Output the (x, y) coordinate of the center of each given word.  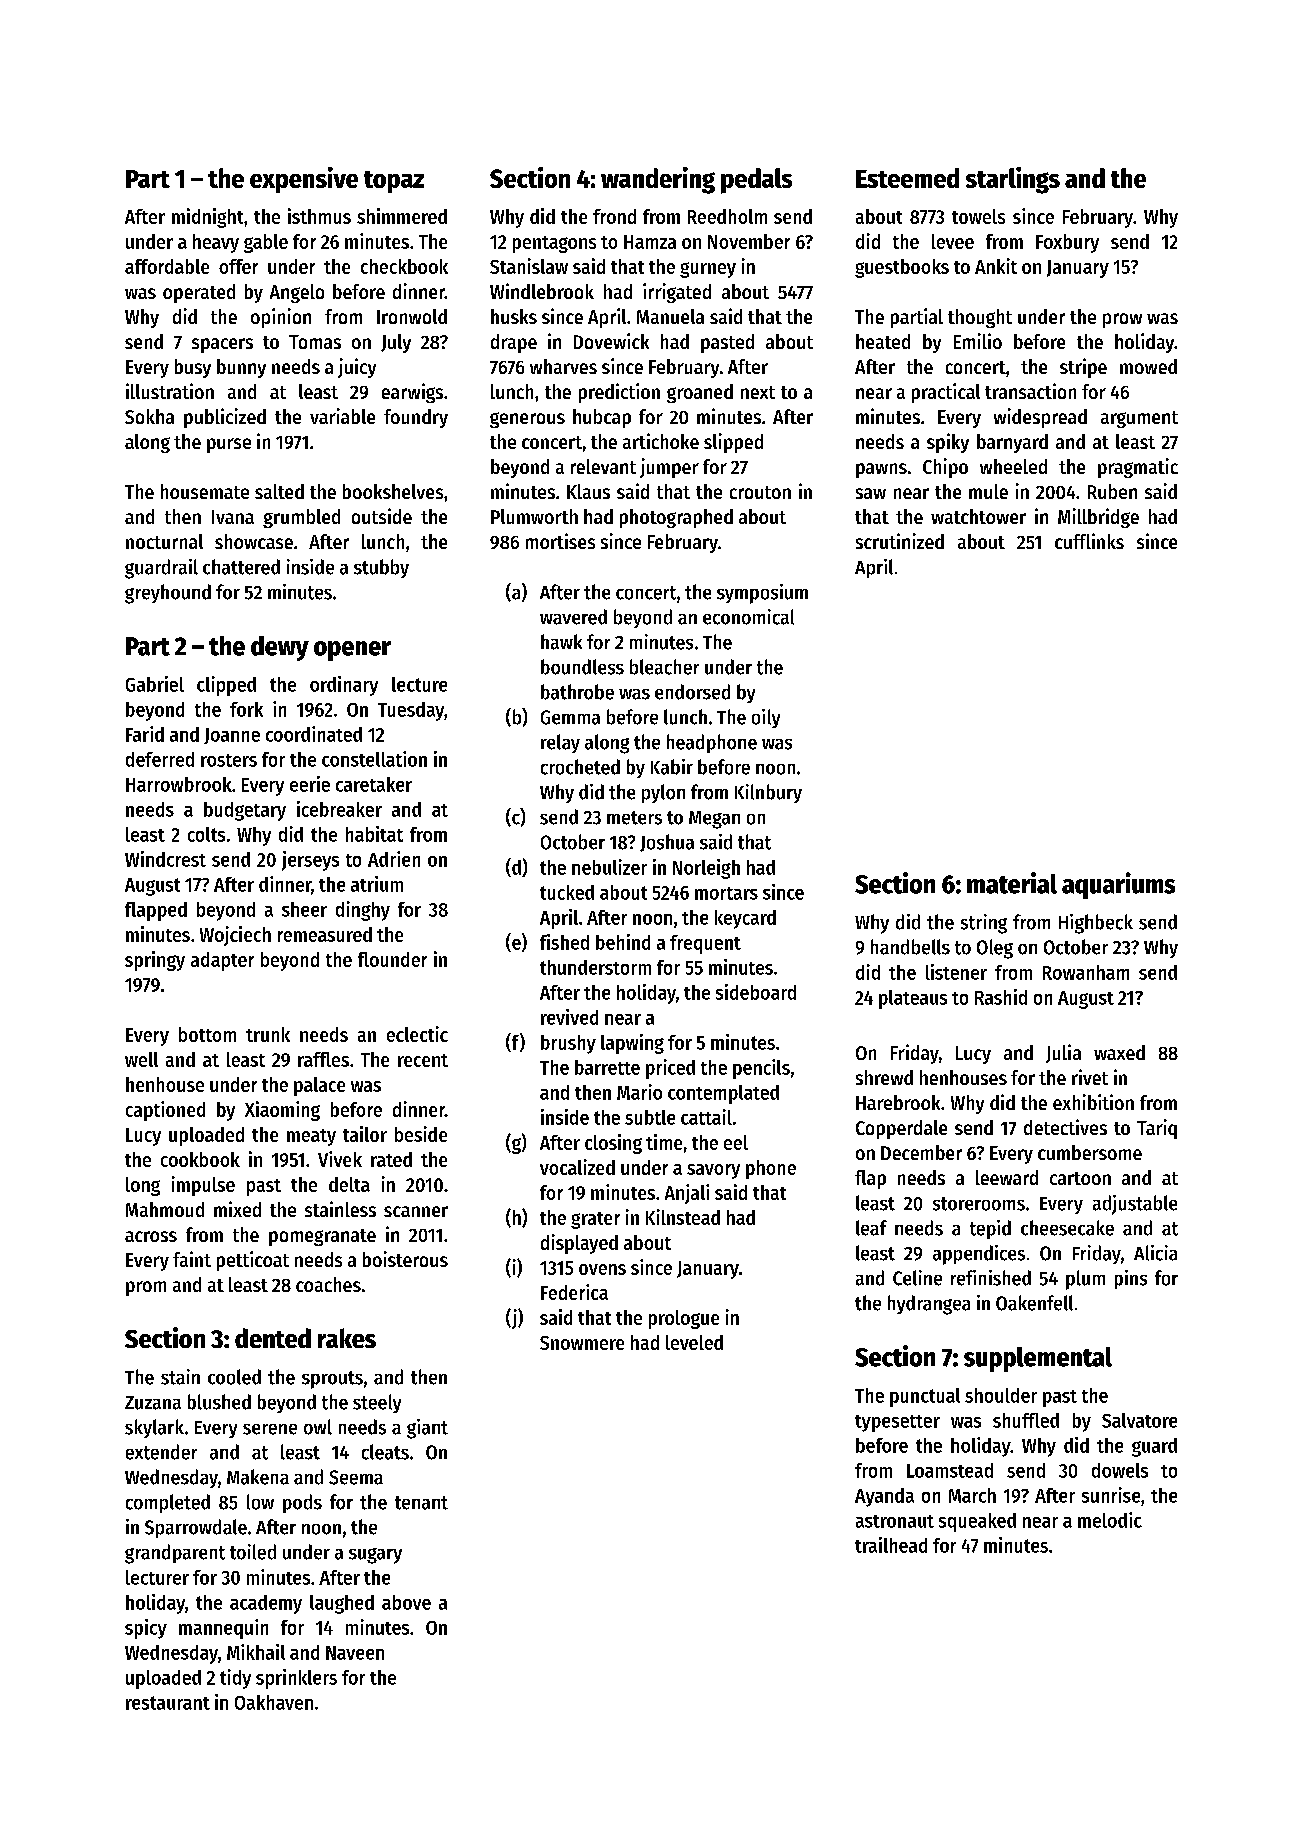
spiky (948, 443)
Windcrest (165, 859)
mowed (1148, 366)
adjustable (1135, 1205)
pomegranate (322, 1237)
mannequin (223, 1629)
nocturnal (164, 541)
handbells (910, 947)
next (758, 392)
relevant (603, 466)
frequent (705, 944)
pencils (761, 1069)
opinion (281, 318)
